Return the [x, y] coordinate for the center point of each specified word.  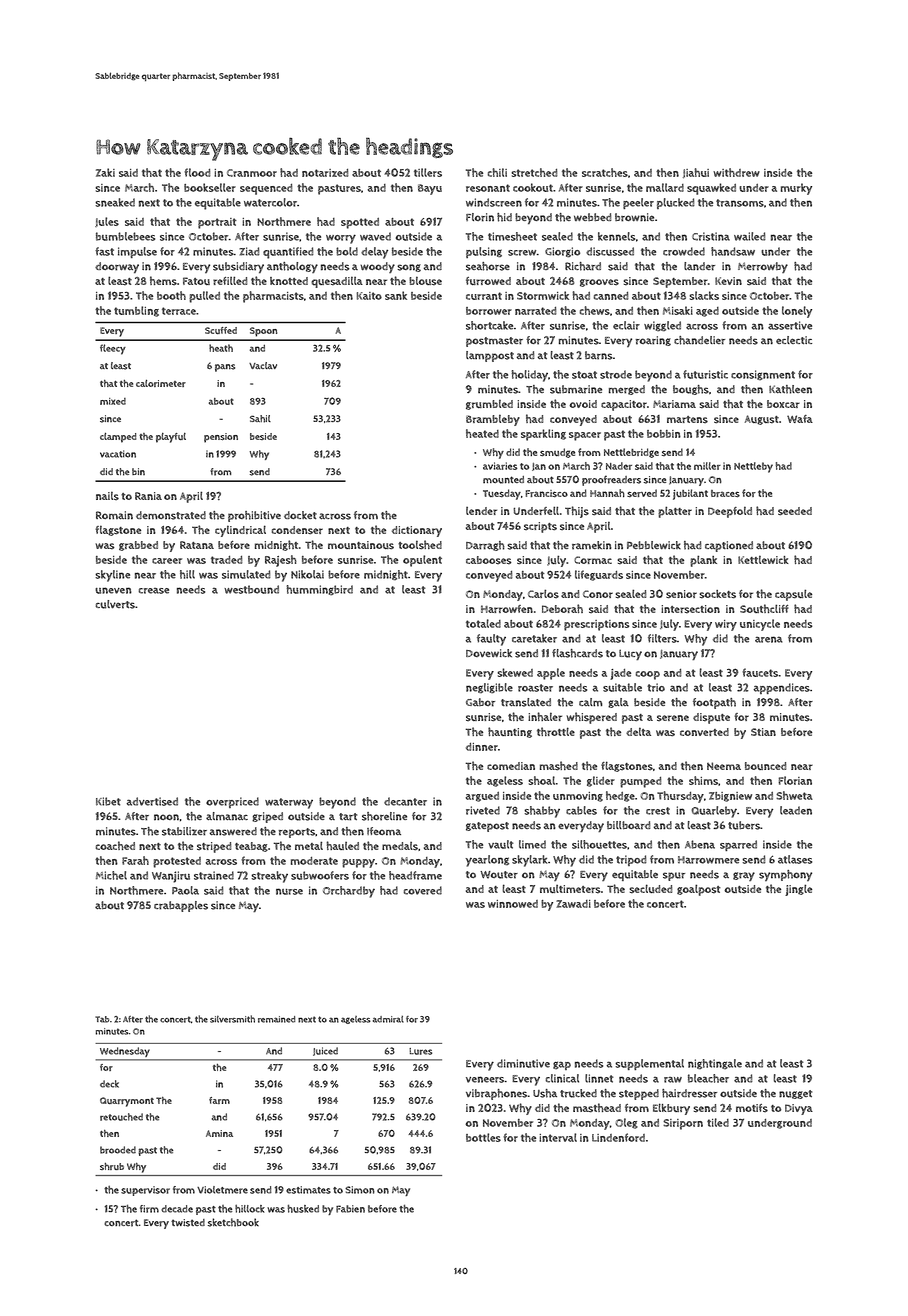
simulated [246, 574]
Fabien [350, 1209]
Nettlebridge [631, 453]
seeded [795, 511]
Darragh [485, 546]
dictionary [417, 531]
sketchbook [233, 1222]
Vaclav [263, 365]
